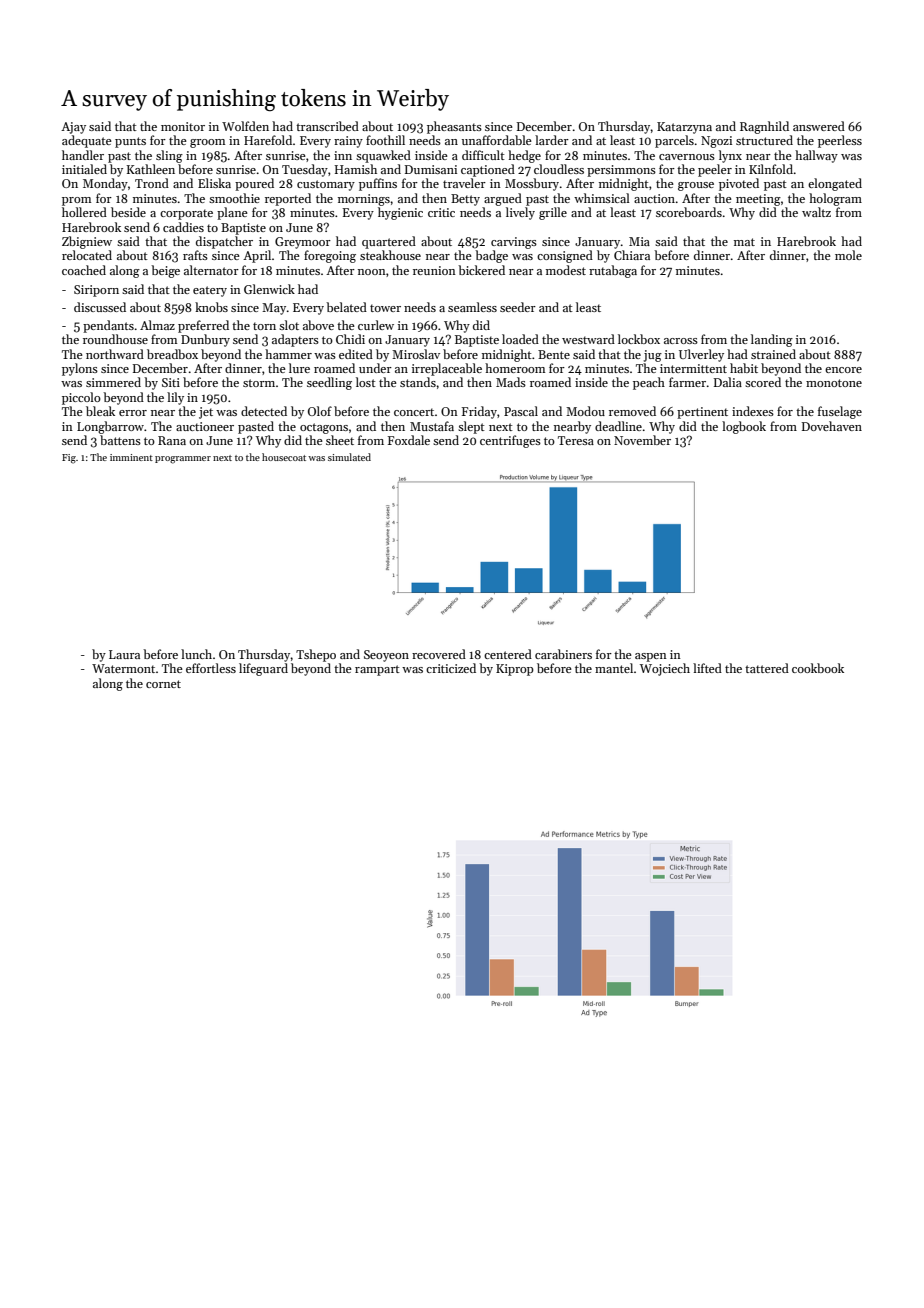 Image resolution: width=924 pixels, height=1308 pixels. I want to click on mole, so click(848, 255).
